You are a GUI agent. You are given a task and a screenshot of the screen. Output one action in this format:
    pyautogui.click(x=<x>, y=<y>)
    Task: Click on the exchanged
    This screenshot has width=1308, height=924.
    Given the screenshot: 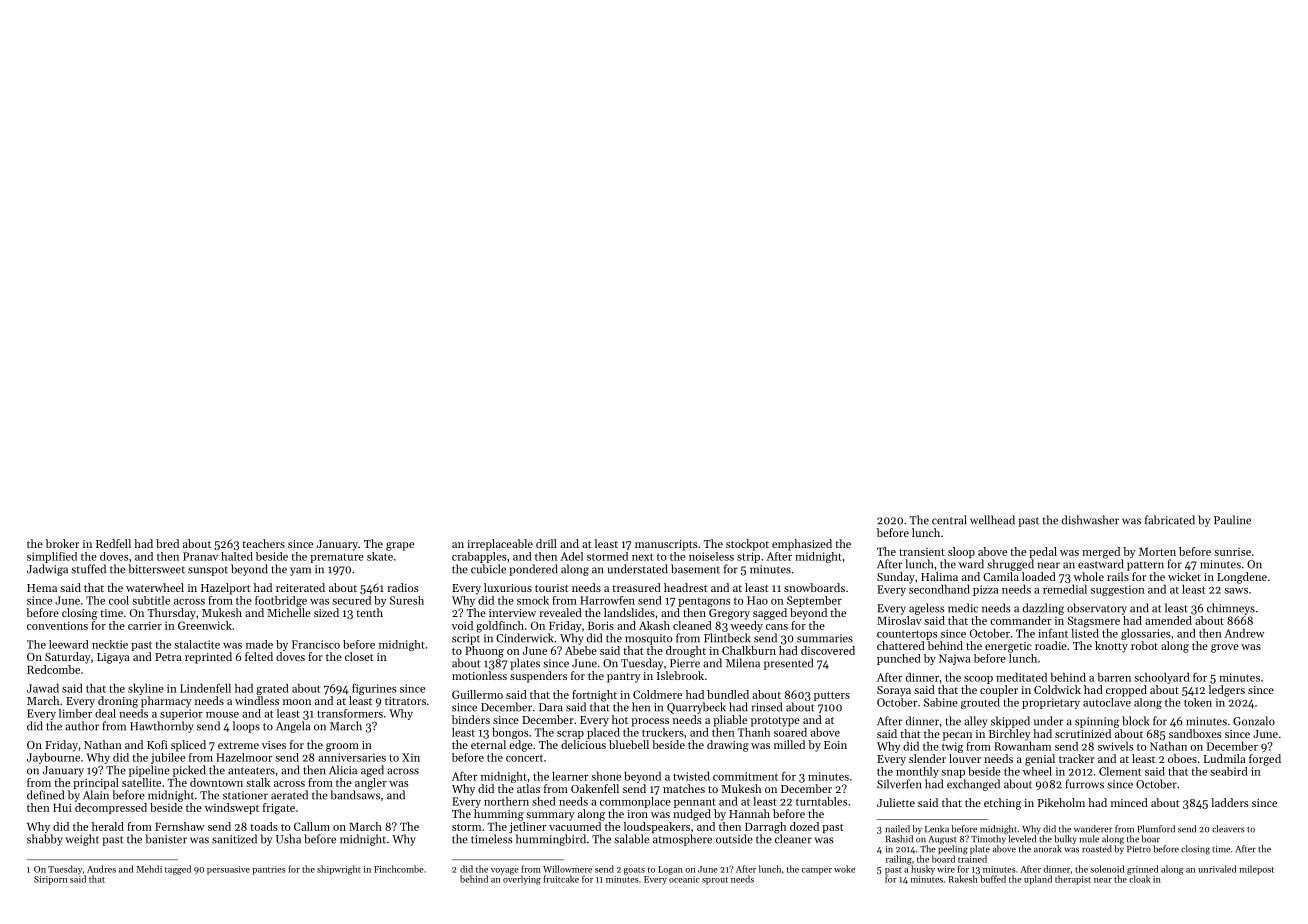 What is the action you would take?
    pyautogui.click(x=973, y=785)
